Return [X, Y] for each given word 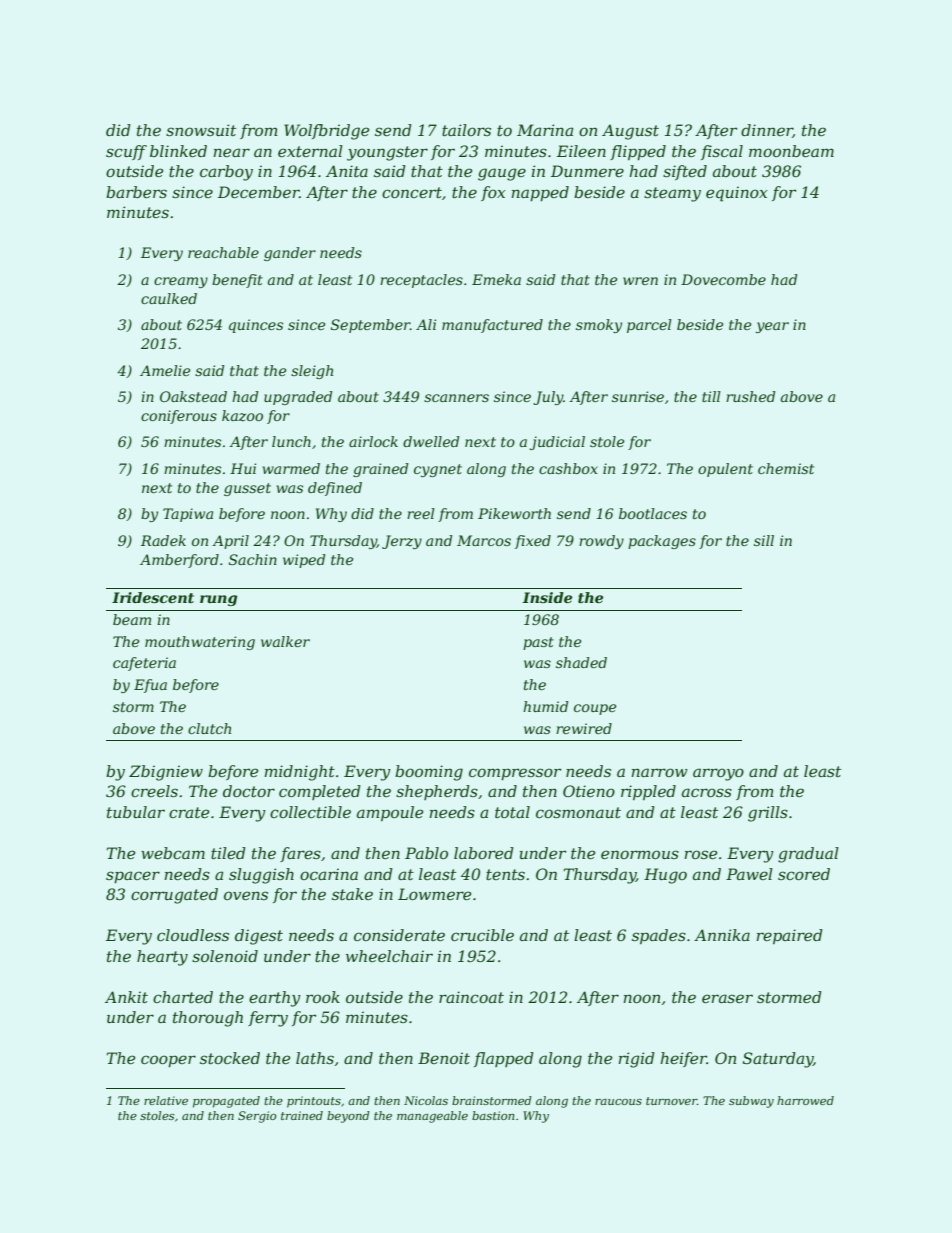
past [538, 643]
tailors [466, 130]
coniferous [179, 417]
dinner [767, 131]
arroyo [718, 774]
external [310, 151]
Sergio [257, 1117]
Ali [426, 324]
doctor [249, 791]
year [772, 327]
